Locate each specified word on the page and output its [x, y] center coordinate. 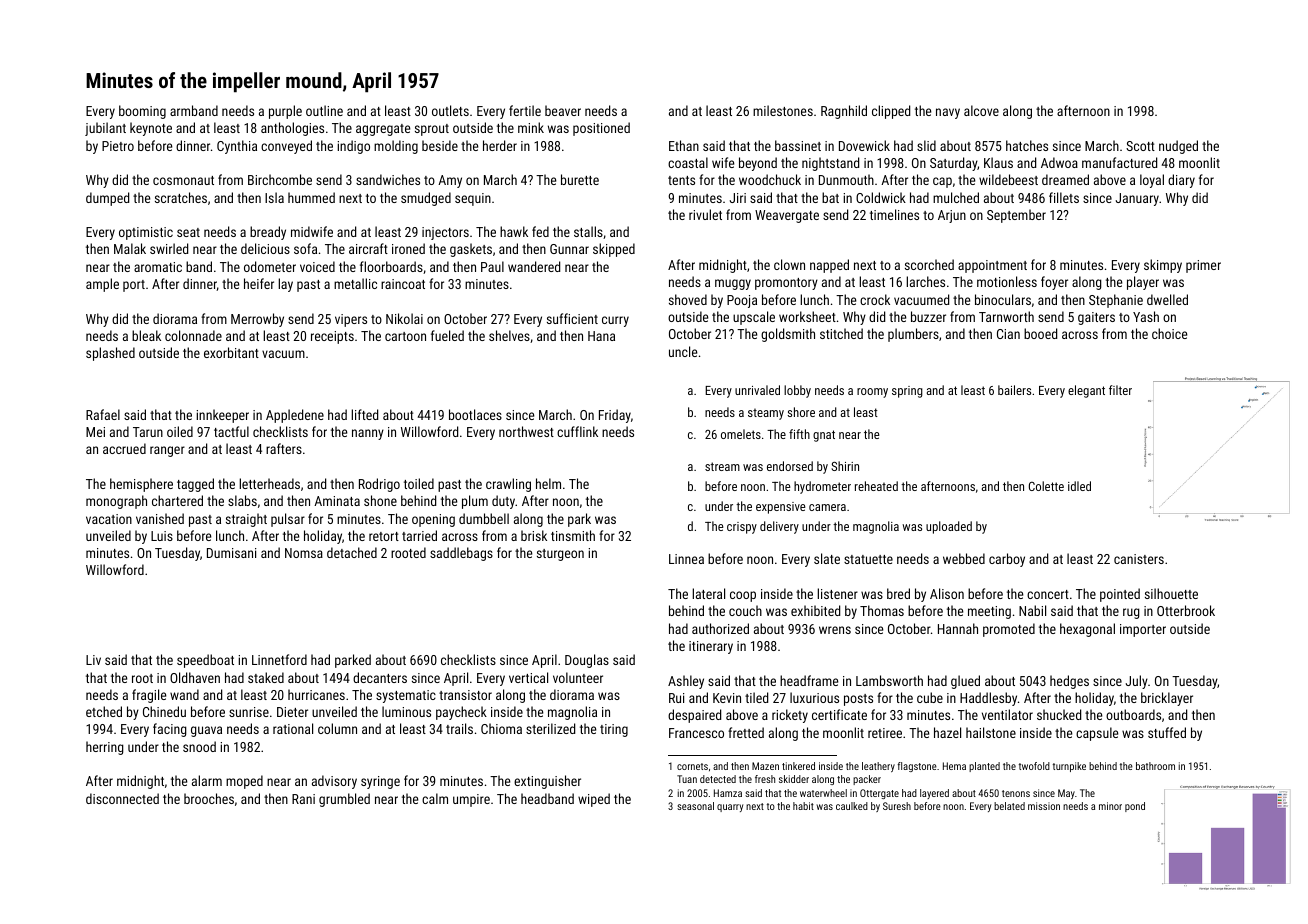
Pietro [118, 146]
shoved [688, 299]
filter [1120, 390]
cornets [692, 766]
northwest [526, 431]
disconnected [122, 798]
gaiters [1096, 318]
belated [1009, 806]
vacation [109, 519]
